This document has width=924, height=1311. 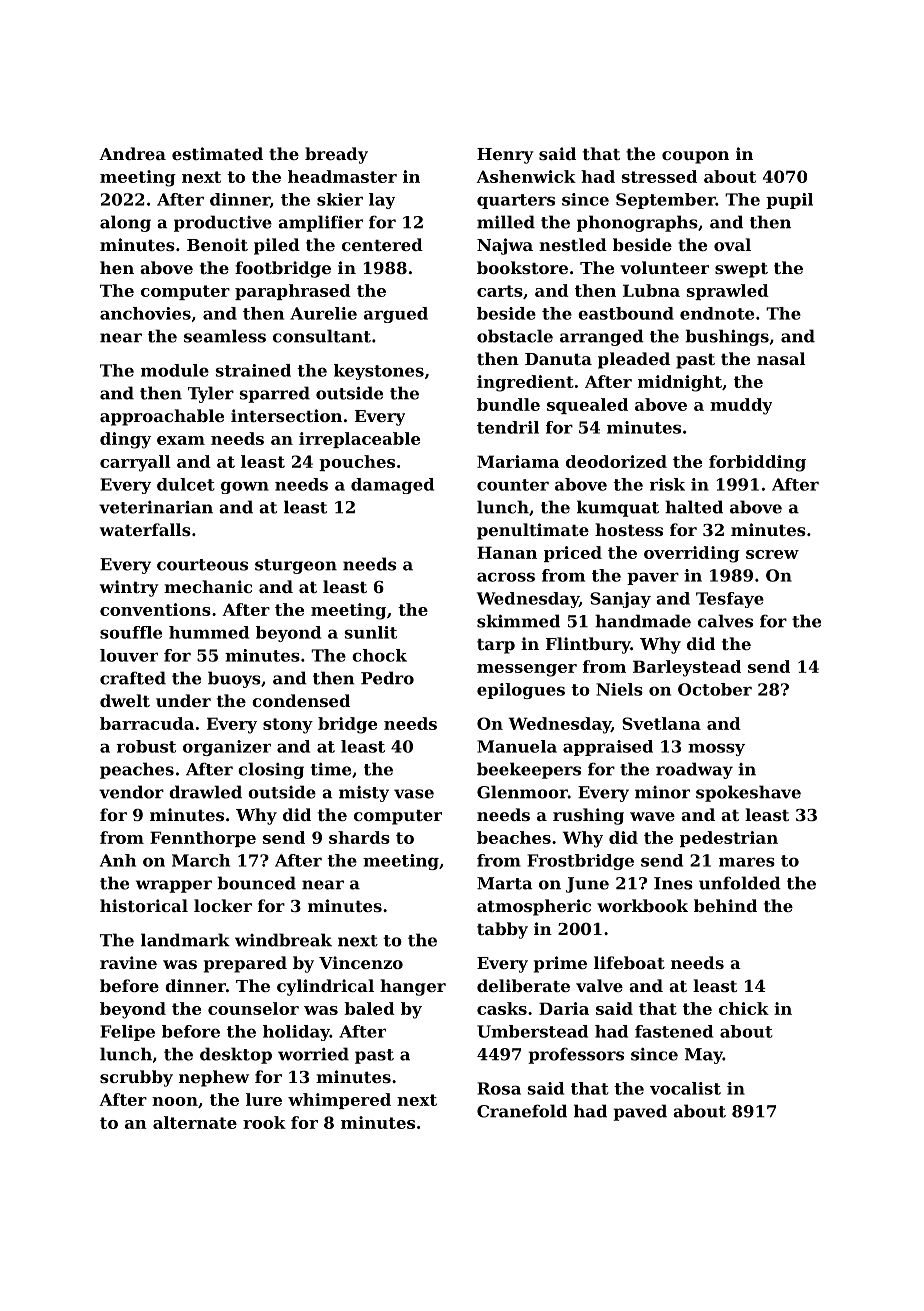 What do you see at coordinates (716, 749) in the document?
I see `mossy` at bounding box center [716, 749].
